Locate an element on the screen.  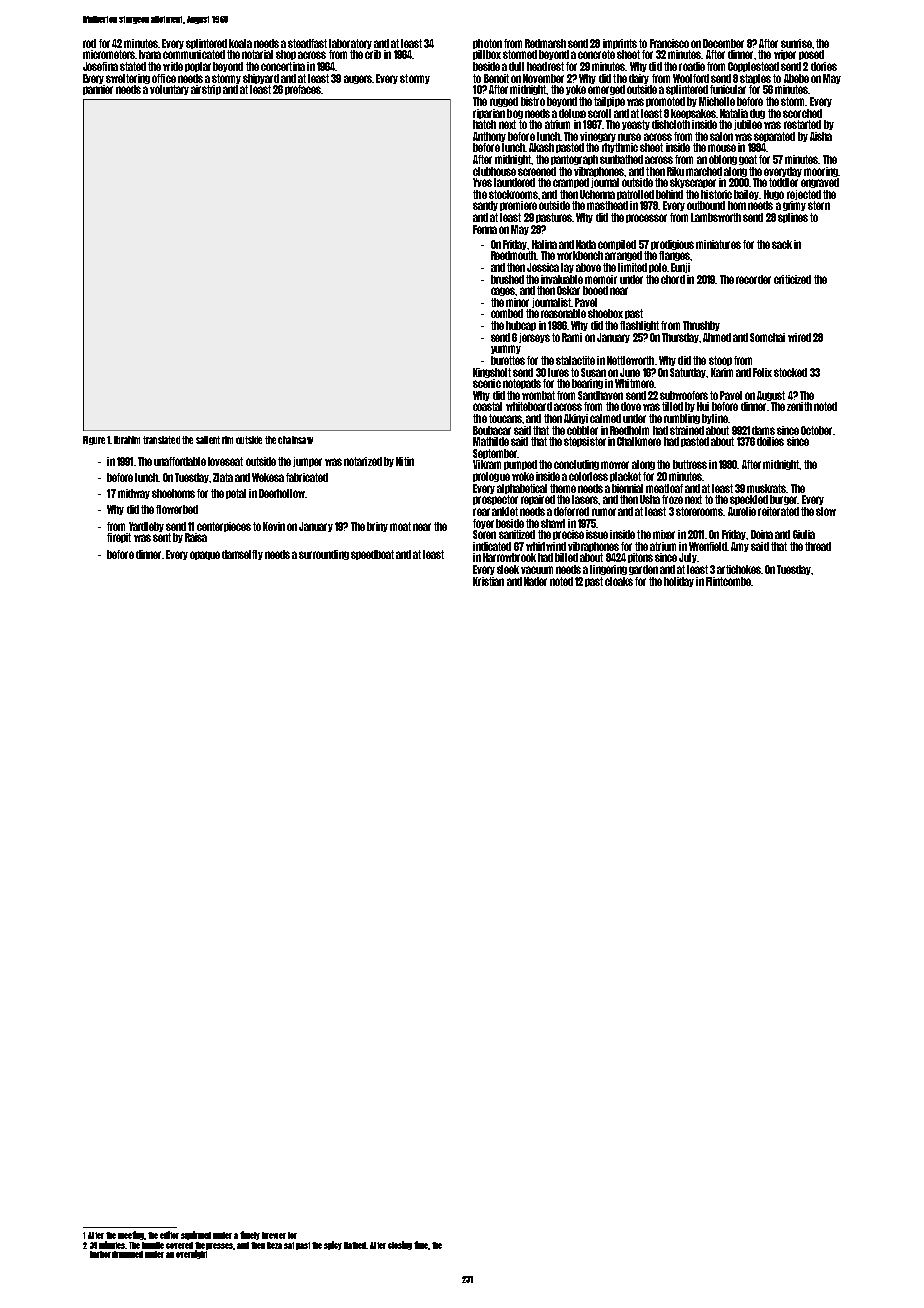
editor is located at coordinates (169, 1235).
